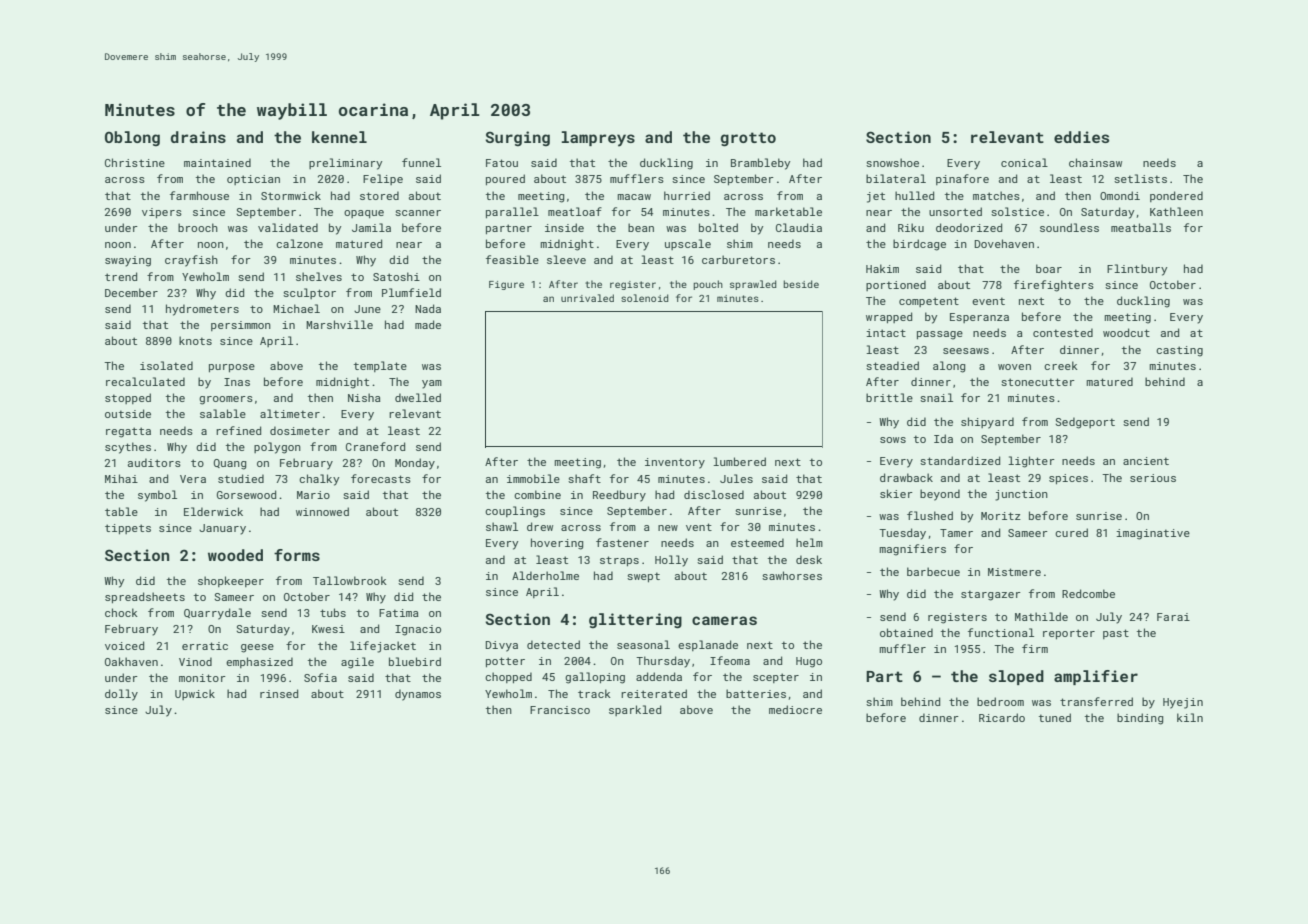 This screenshot has height=924, width=1308. Describe the element at coordinates (421, 162) in the screenshot. I see `funnel` at that location.
